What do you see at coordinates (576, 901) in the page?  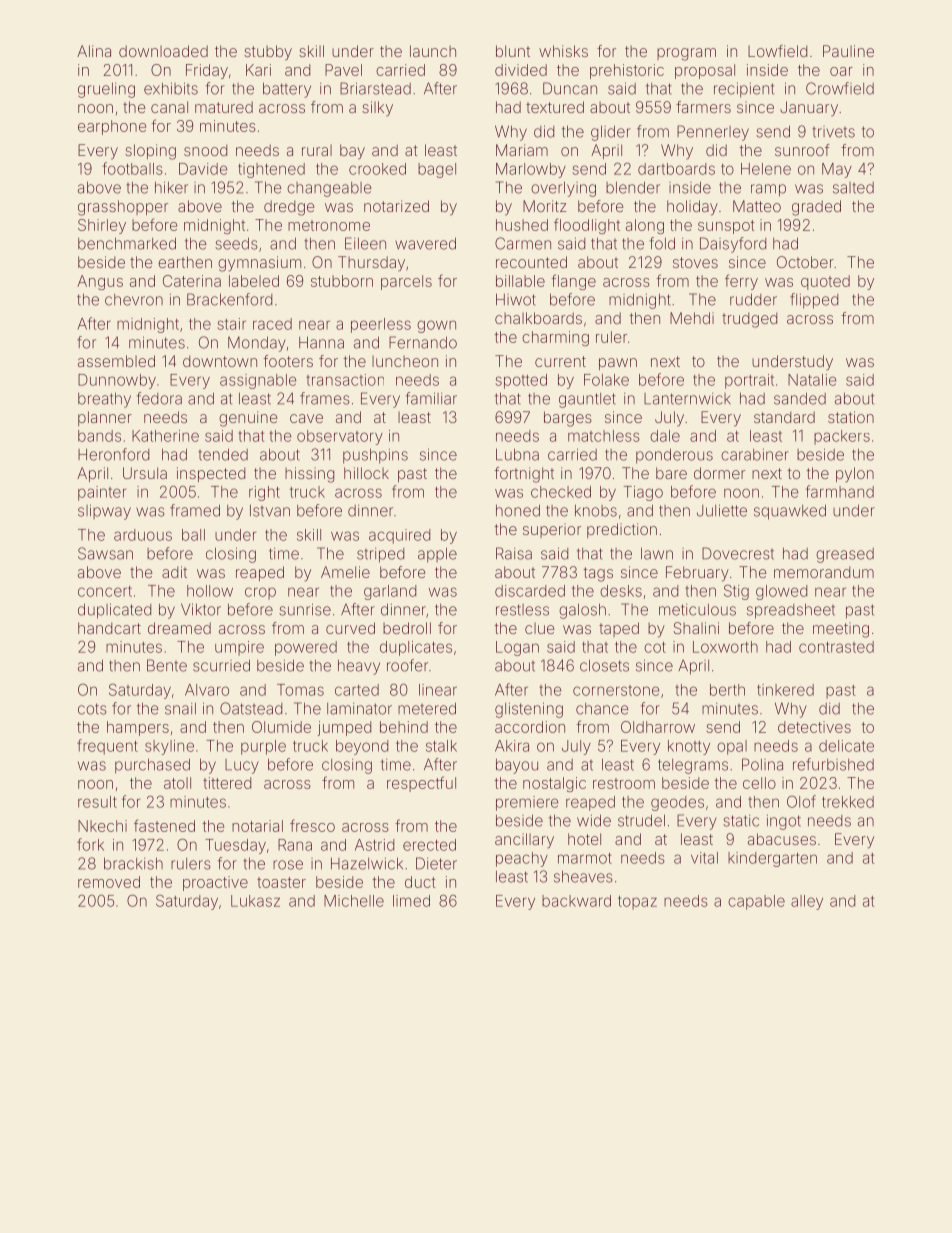 I see `backward` at bounding box center [576, 901].
